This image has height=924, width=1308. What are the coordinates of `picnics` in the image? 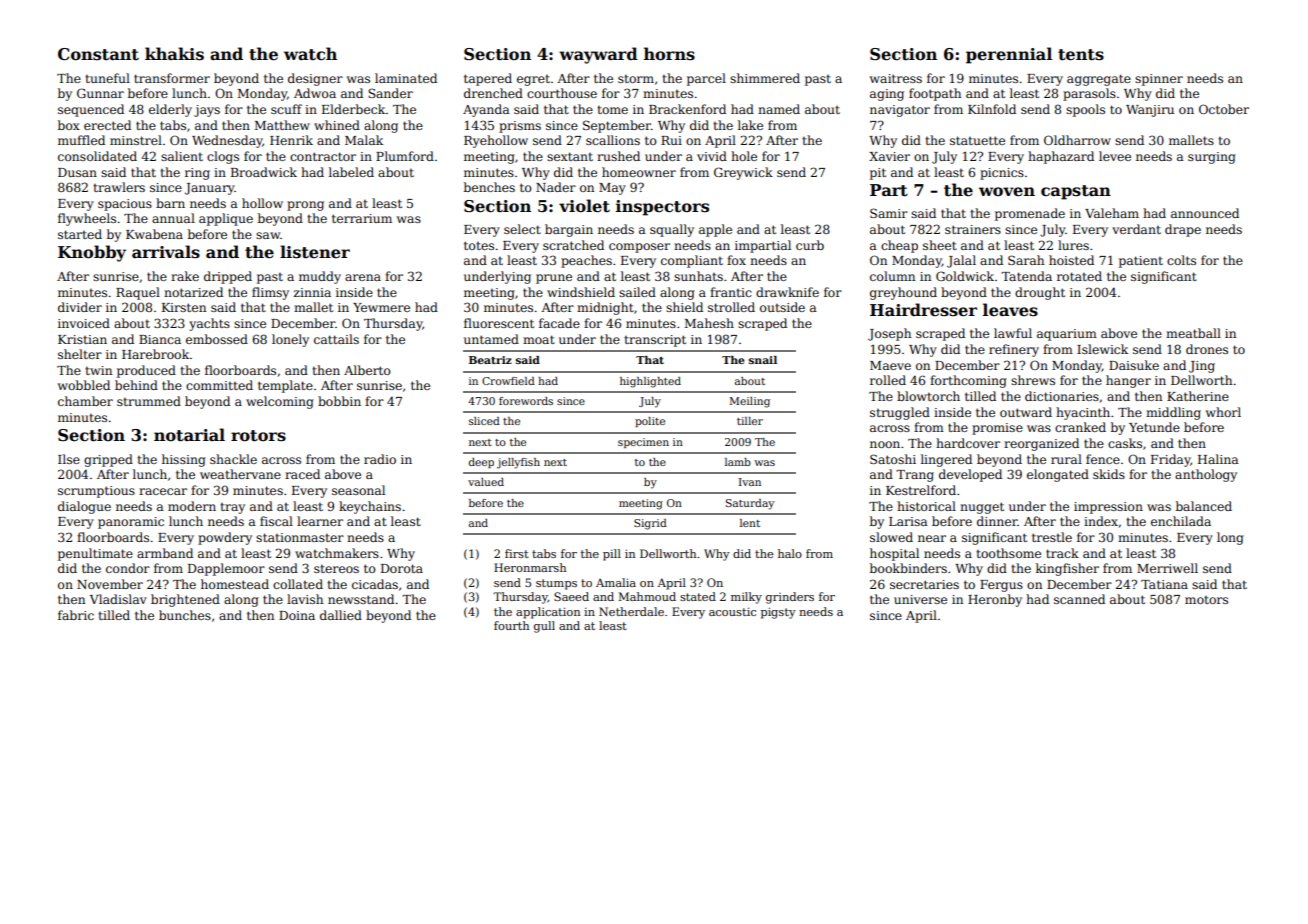 It's located at (1002, 174).
